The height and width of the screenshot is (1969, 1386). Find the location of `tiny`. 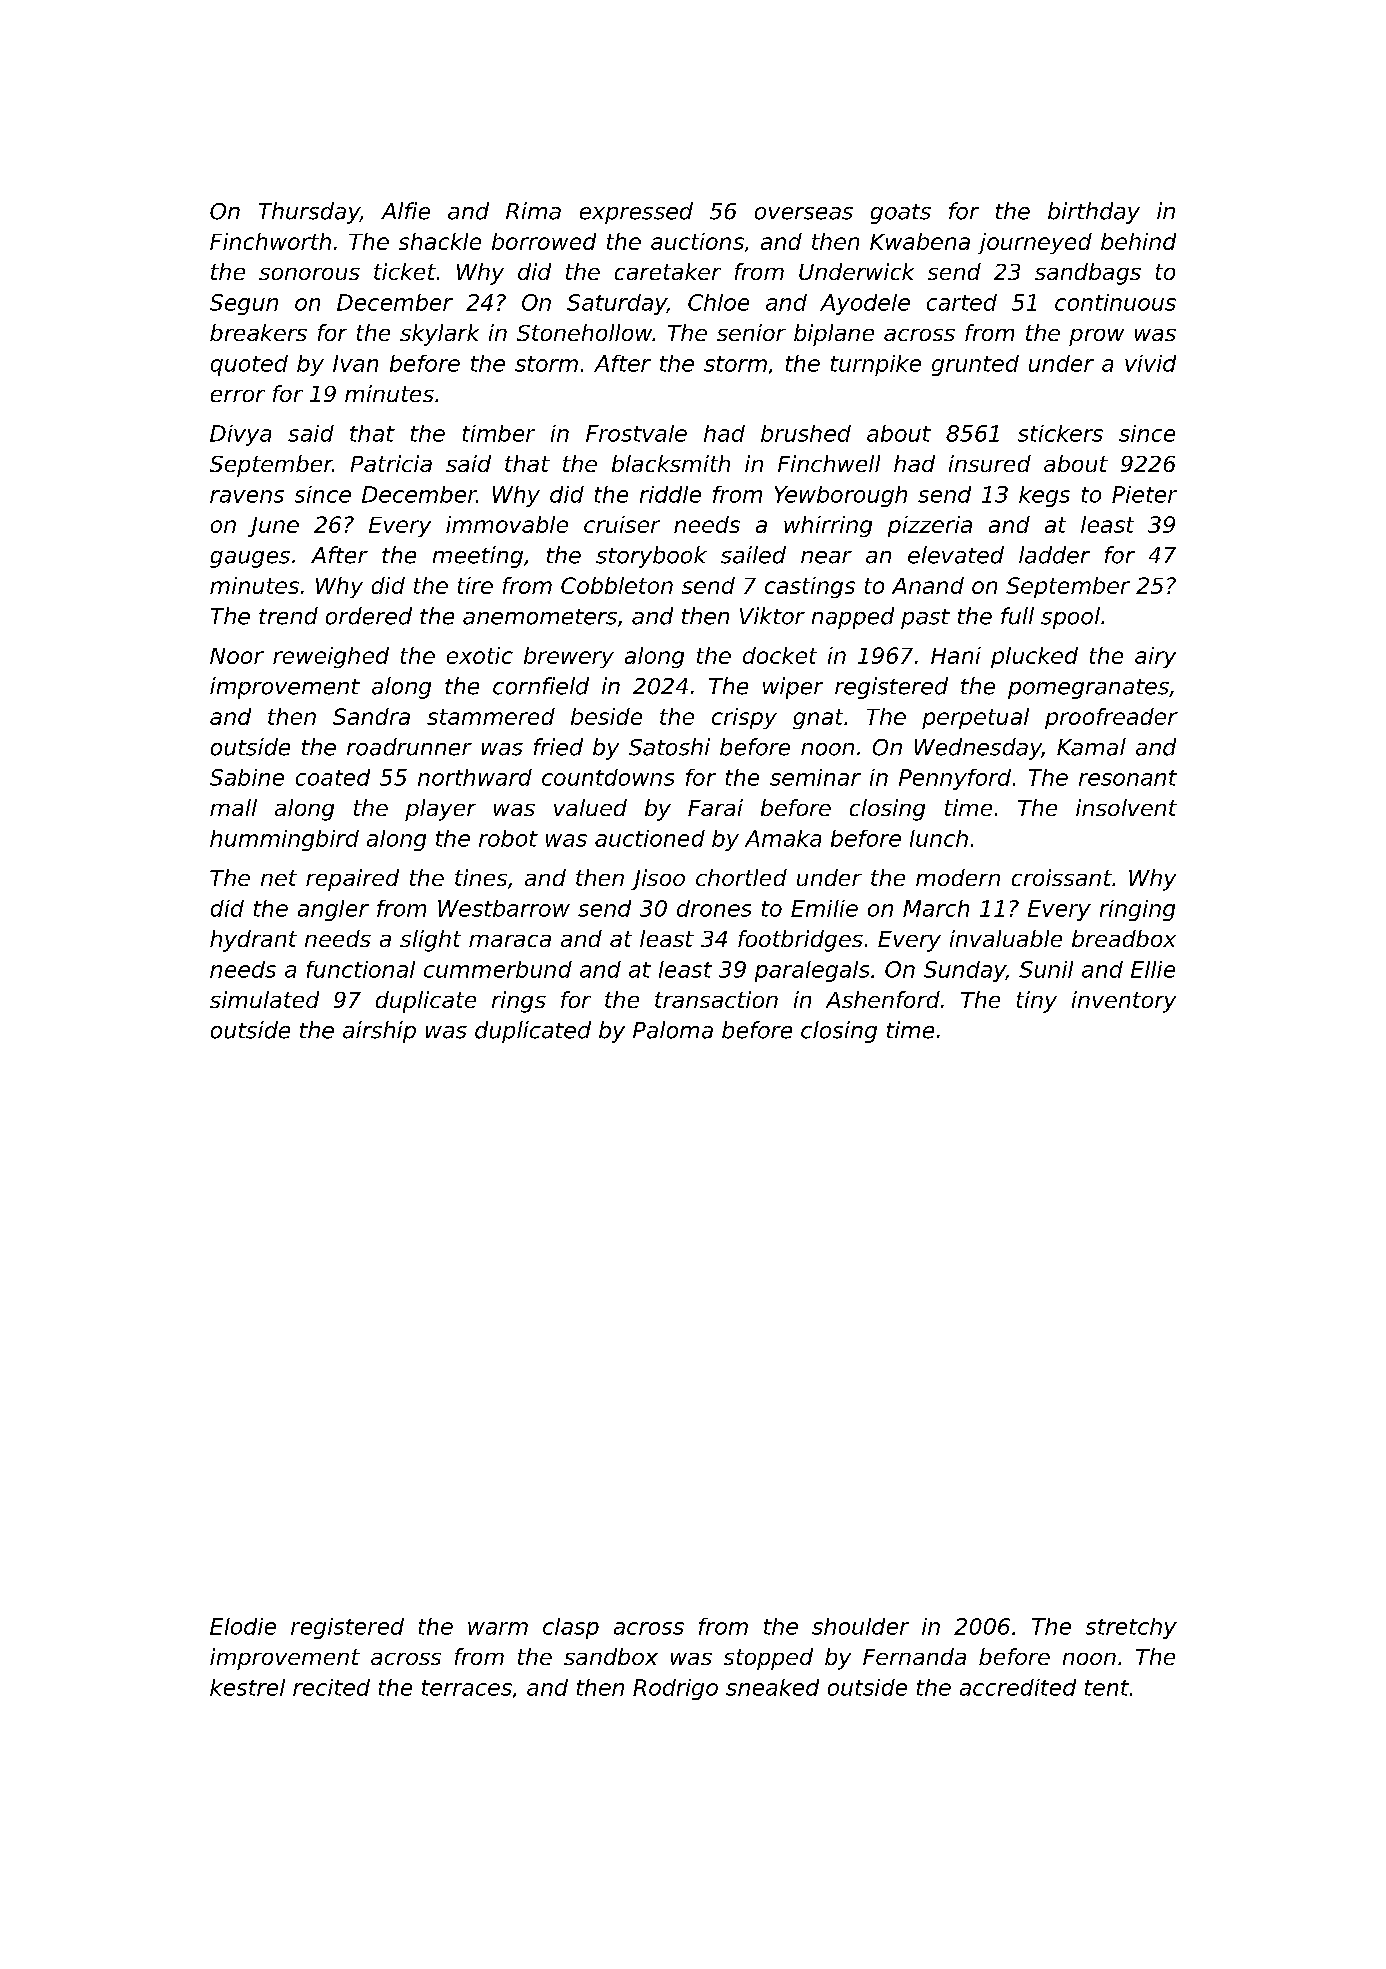

tiny is located at coordinates (1037, 1002).
